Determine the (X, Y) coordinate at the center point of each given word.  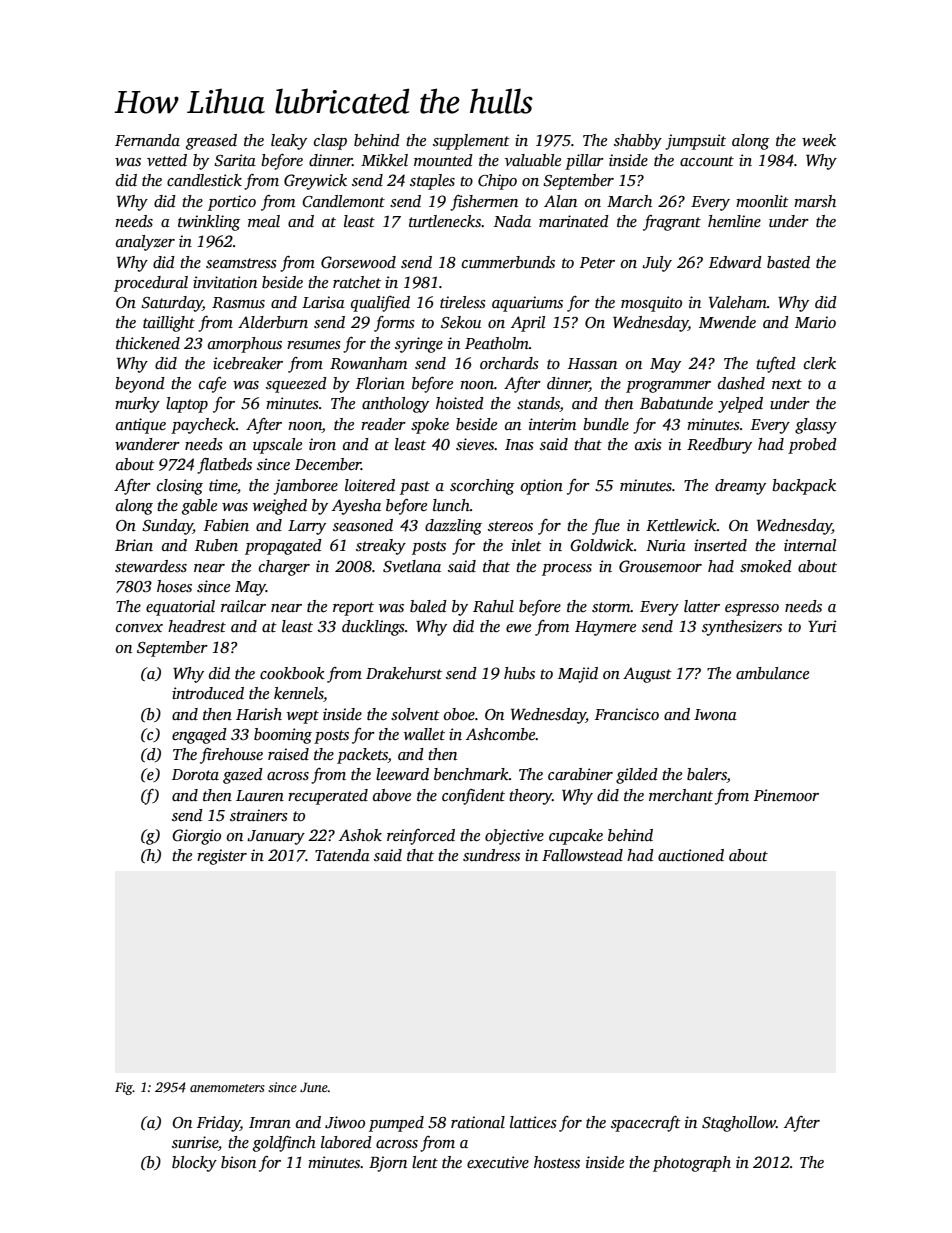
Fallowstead (582, 855)
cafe (212, 385)
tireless (463, 302)
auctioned (691, 855)
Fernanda (147, 140)
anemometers (227, 1088)
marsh (815, 201)
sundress (491, 855)
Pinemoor (786, 795)
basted (788, 262)
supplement (471, 142)
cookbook (292, 673)
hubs (519, 673)
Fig (124, 1088)
